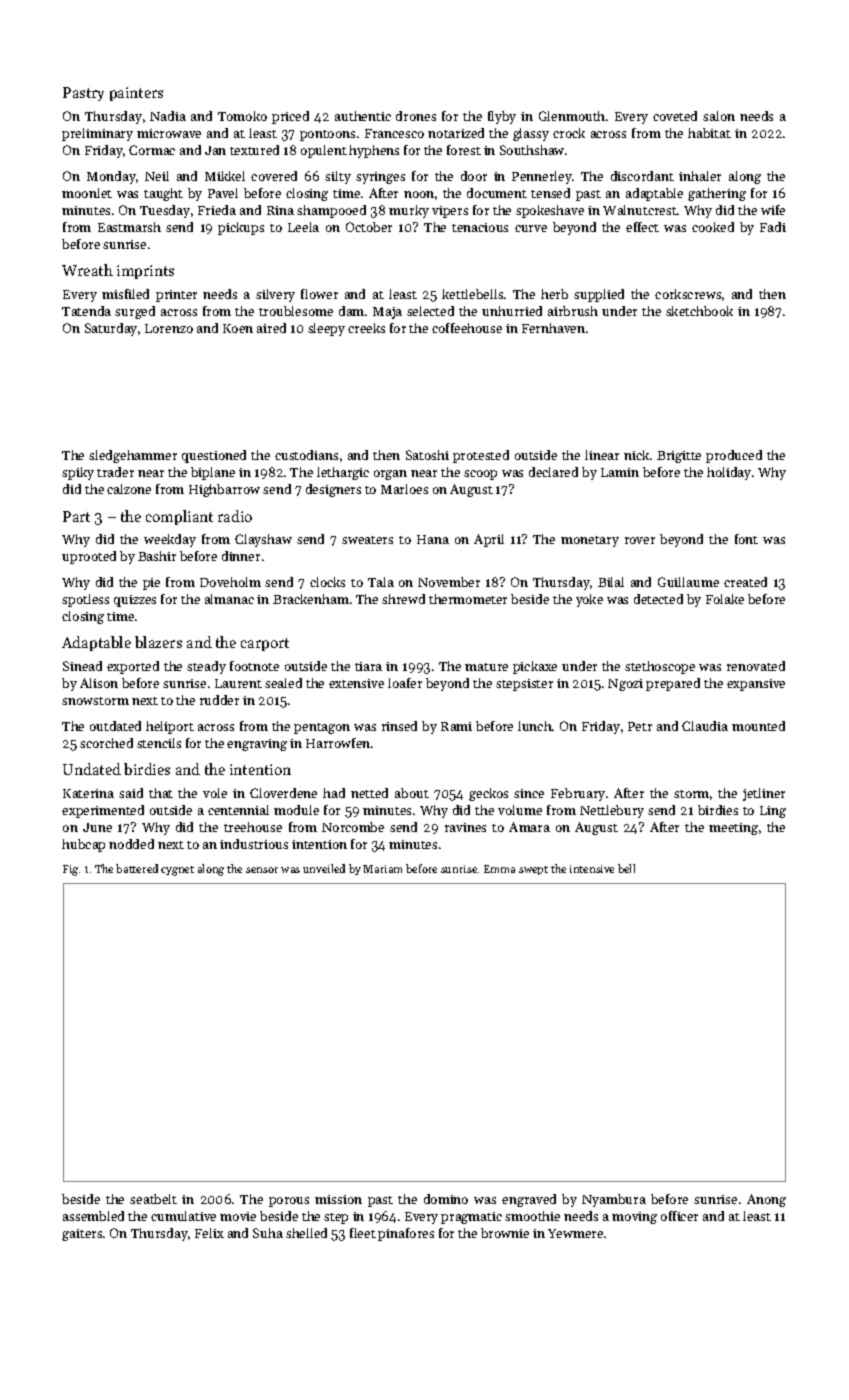 The width and height of the page is (849, 1400). Describe the element at coordinates (311, 599) in the page. I see `Brackenham` at that location.
